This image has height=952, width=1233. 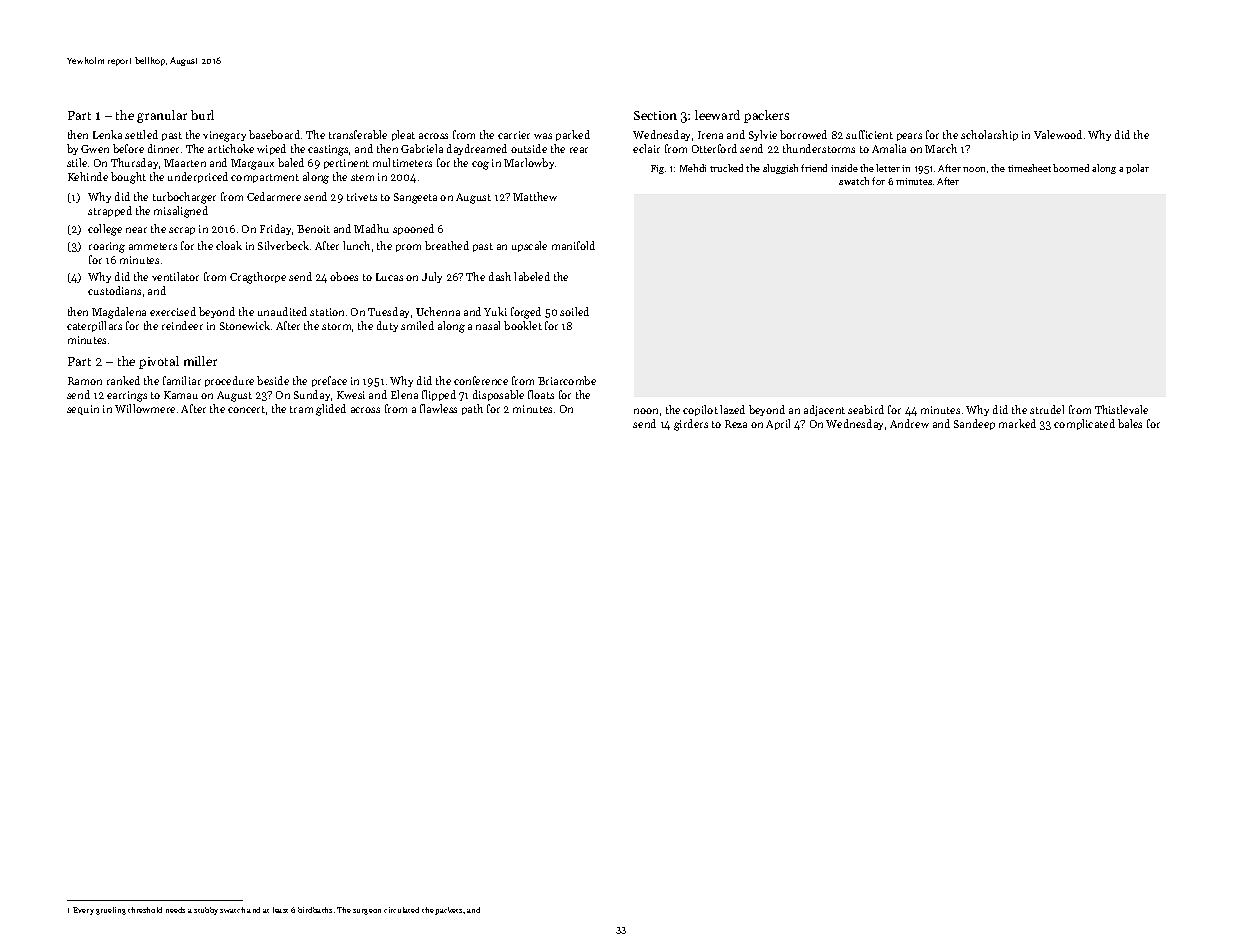 What do you see at coordinates (280, 910) in the image?
I see `least` at bounding box center [280, 910].
